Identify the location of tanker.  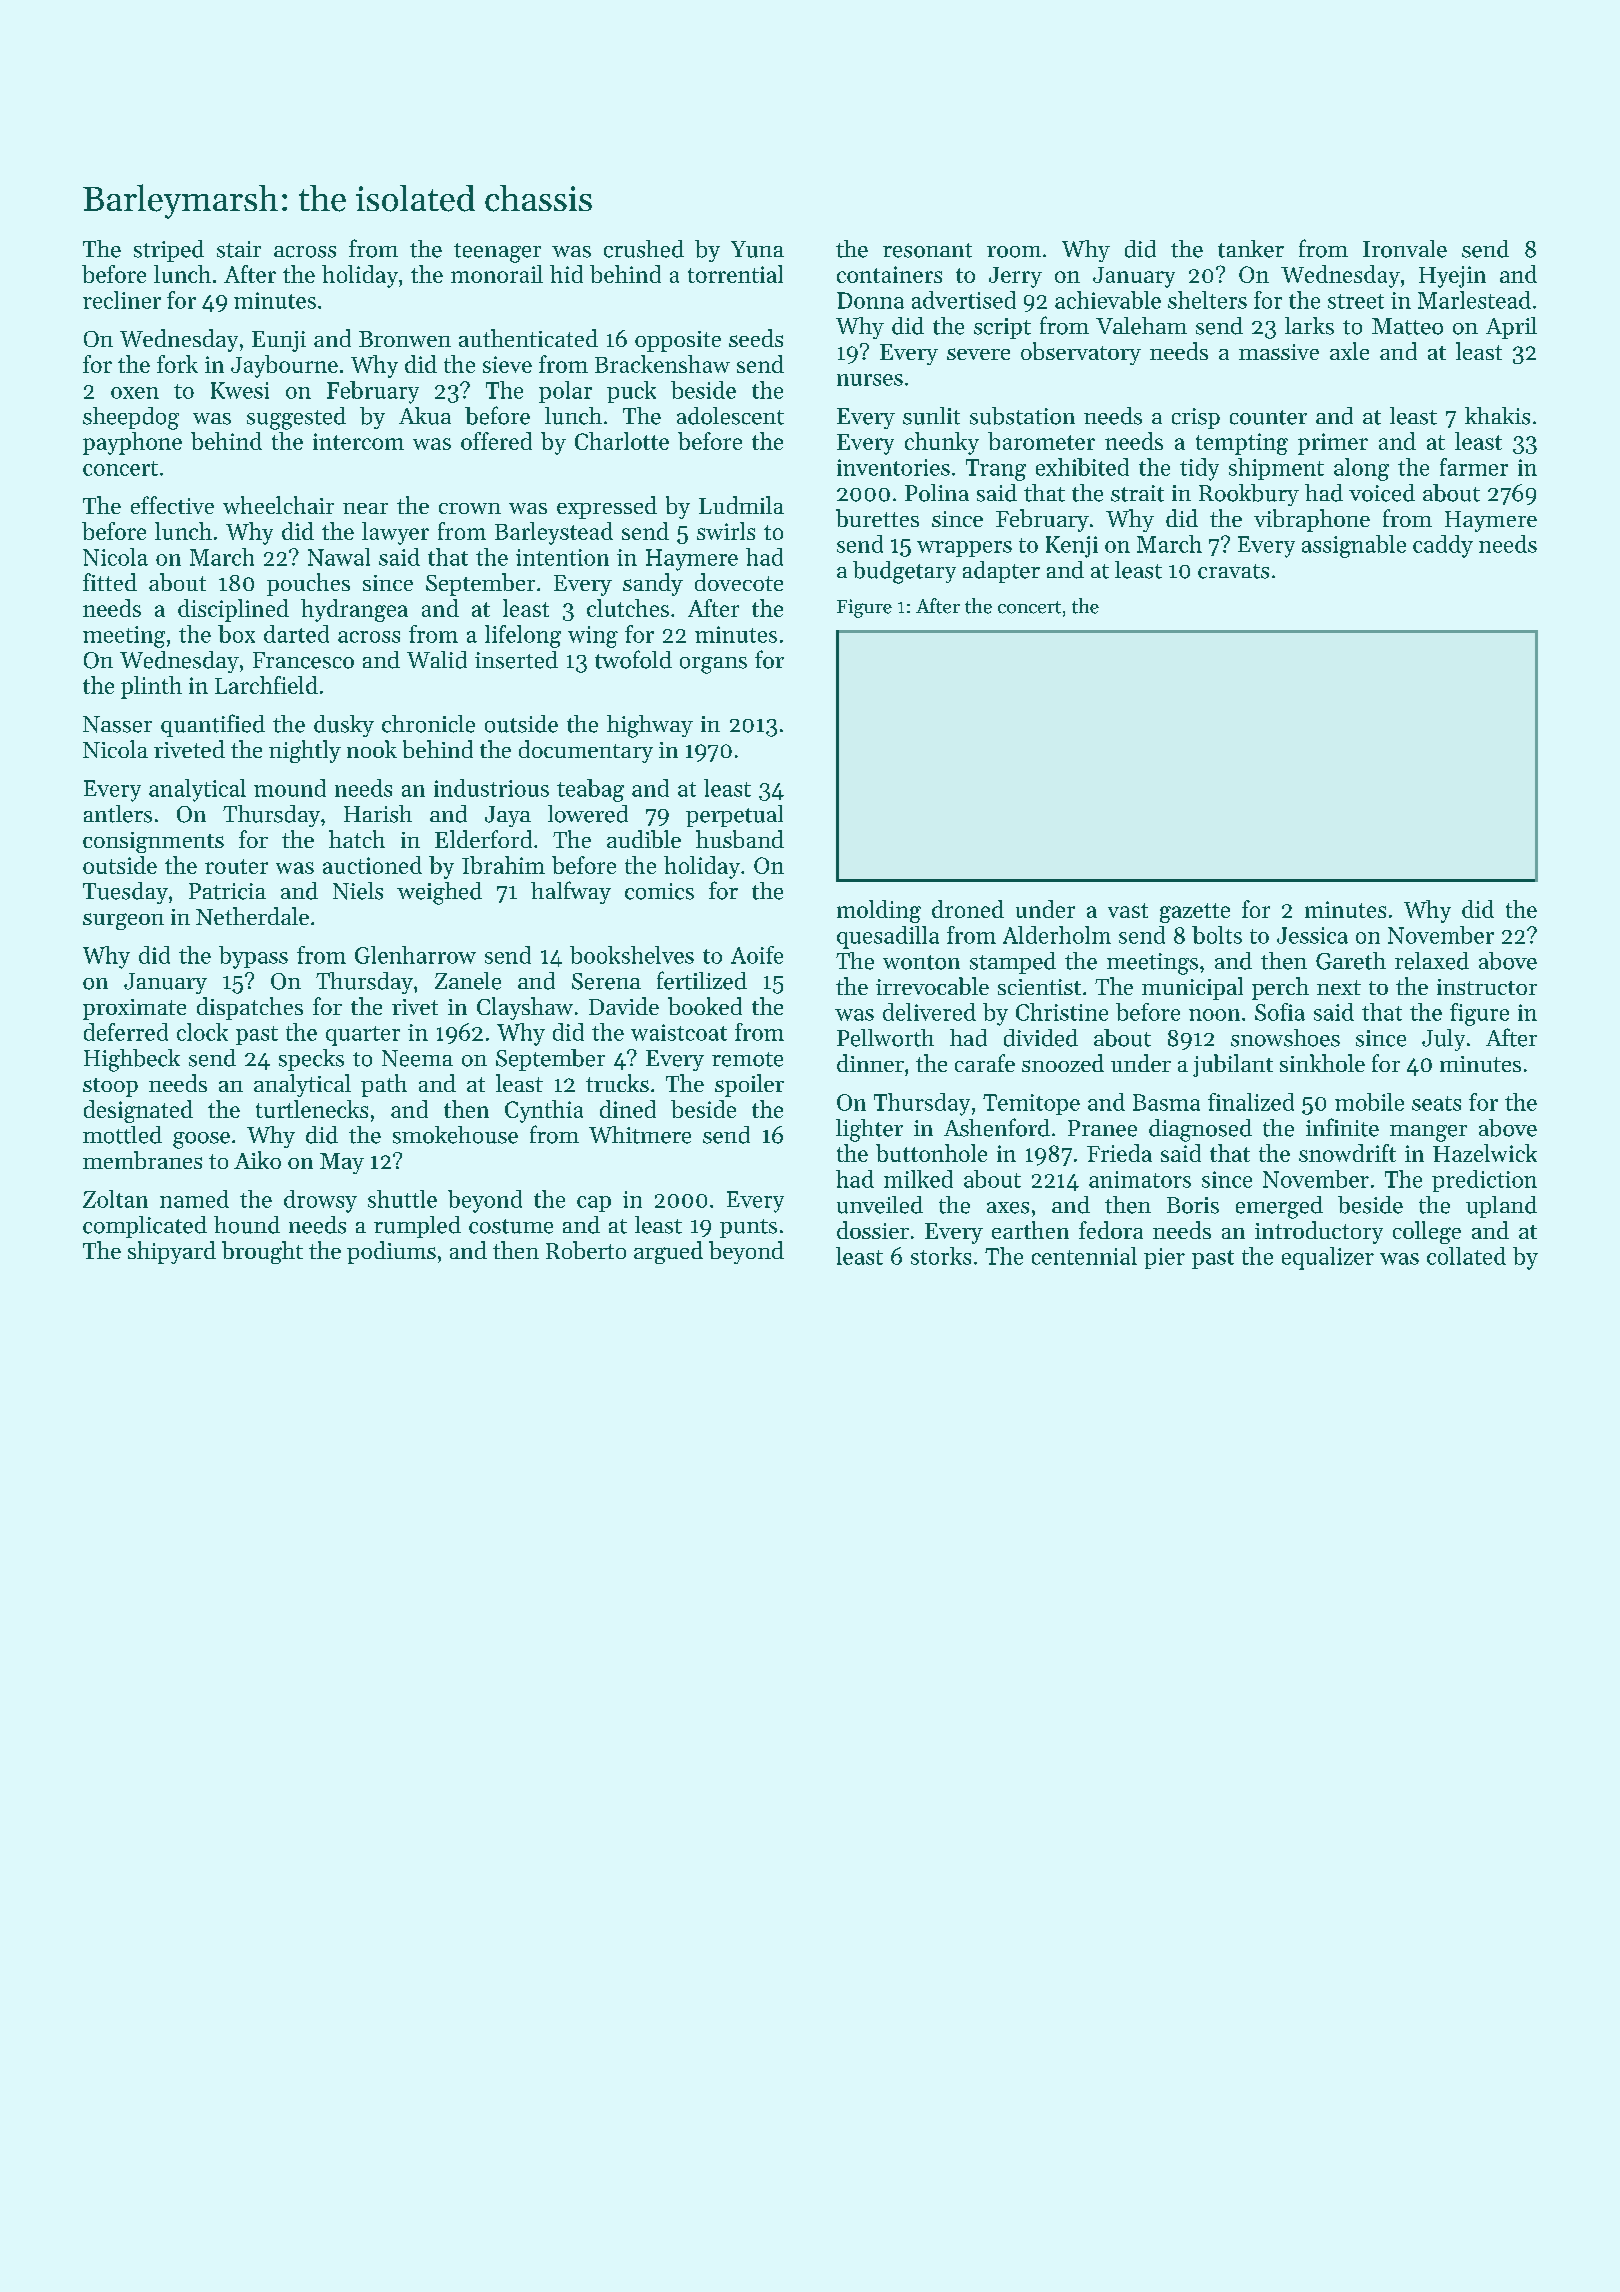
(1251, 249).
